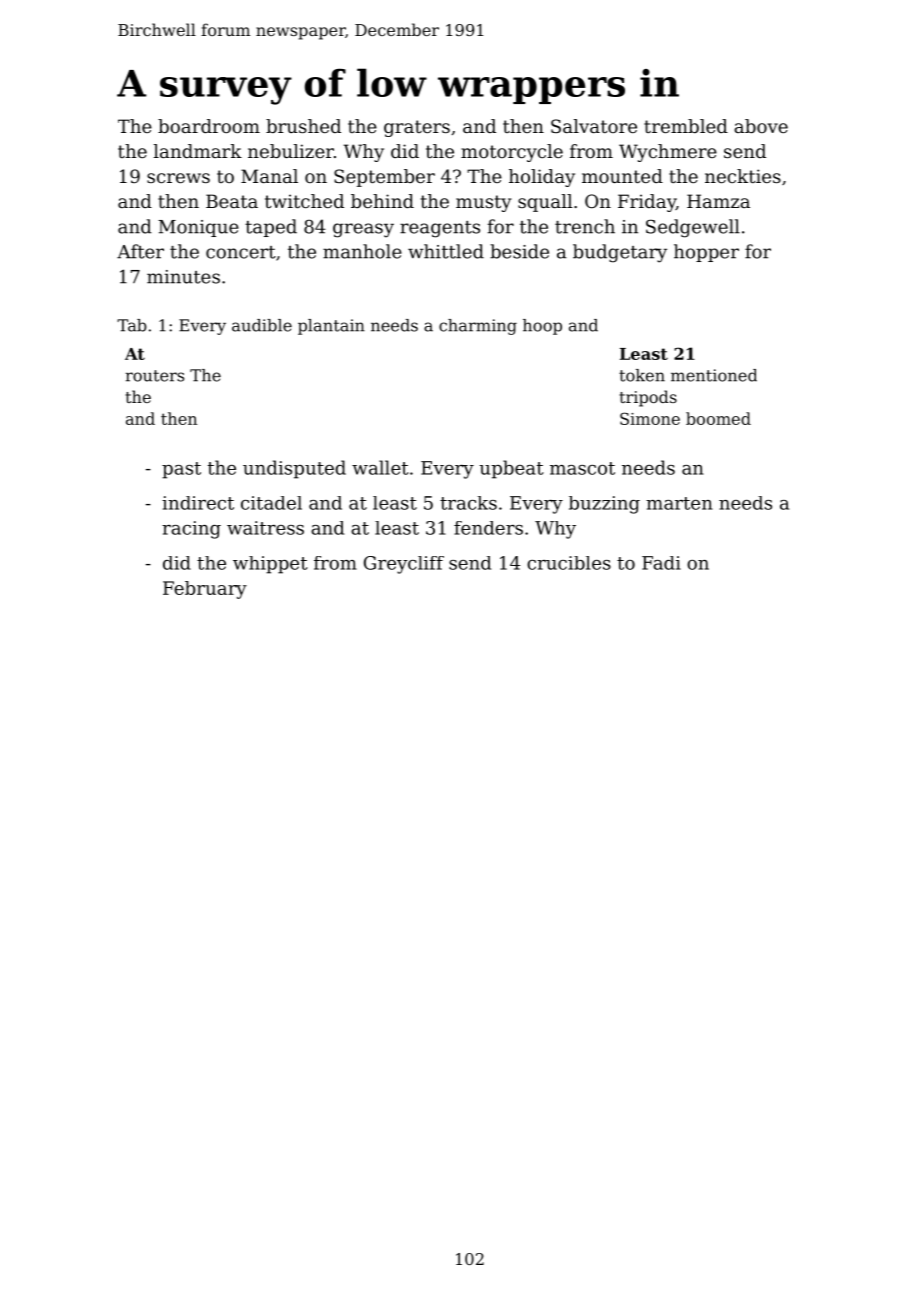  I want to click on motorcycle, so click(512, 153).
